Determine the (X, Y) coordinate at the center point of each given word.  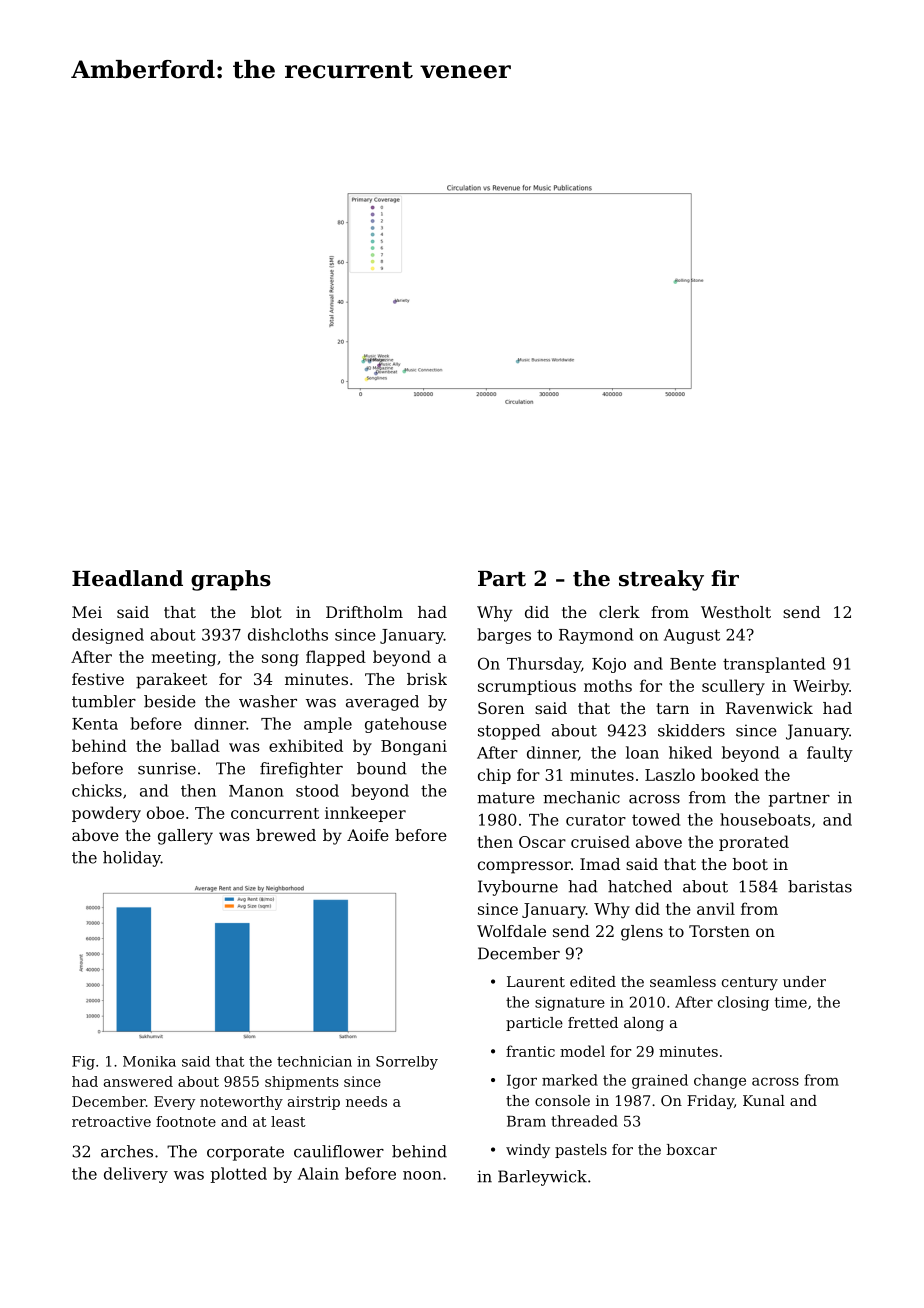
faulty (830, 754)
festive (98, 679)
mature (506, 798)
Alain (318, 1173)
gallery (185, 837)
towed (656, 819)
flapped (336, 658)
